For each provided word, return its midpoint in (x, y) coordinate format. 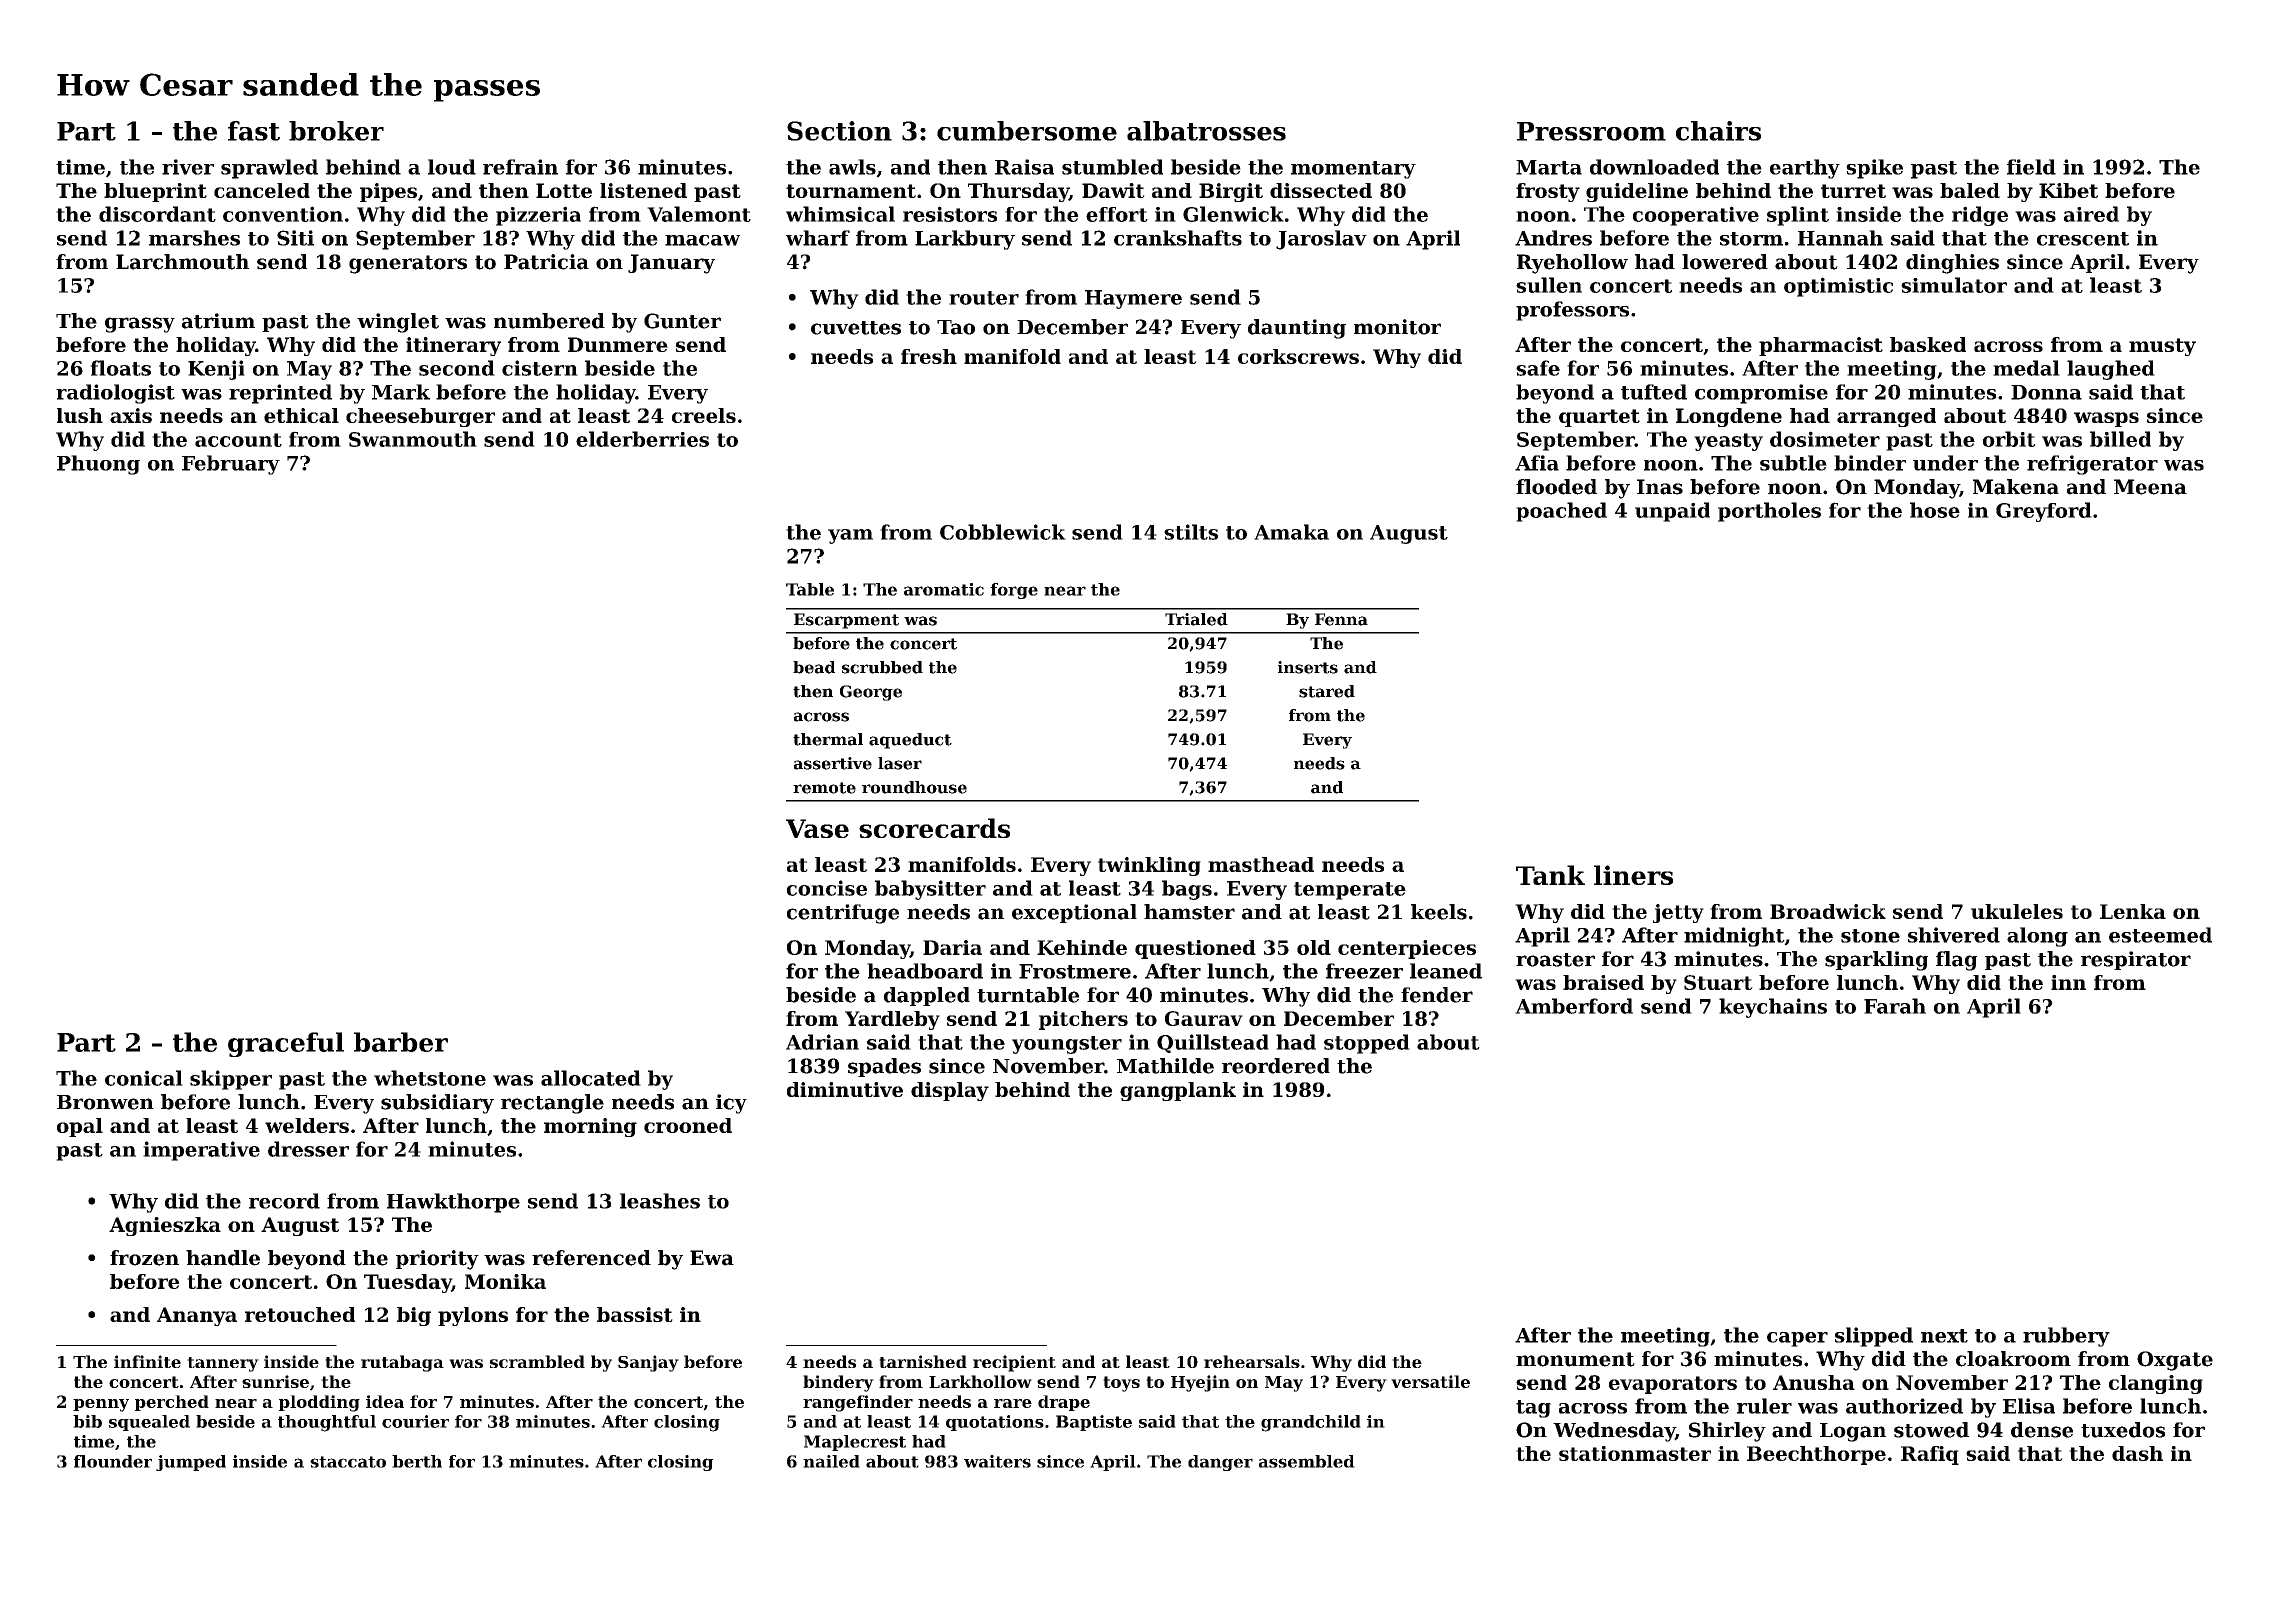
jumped (191, 1463)
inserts (1308, 667)
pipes (388, 192)
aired (2091, 214)
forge (1014, 591)
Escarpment (846, 621)
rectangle (552, 1104)
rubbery (2066, 1337)
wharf (818, 238)
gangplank (1178, 1091)
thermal (828, 739)
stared (1327, 691)
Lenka (2133, 911)
